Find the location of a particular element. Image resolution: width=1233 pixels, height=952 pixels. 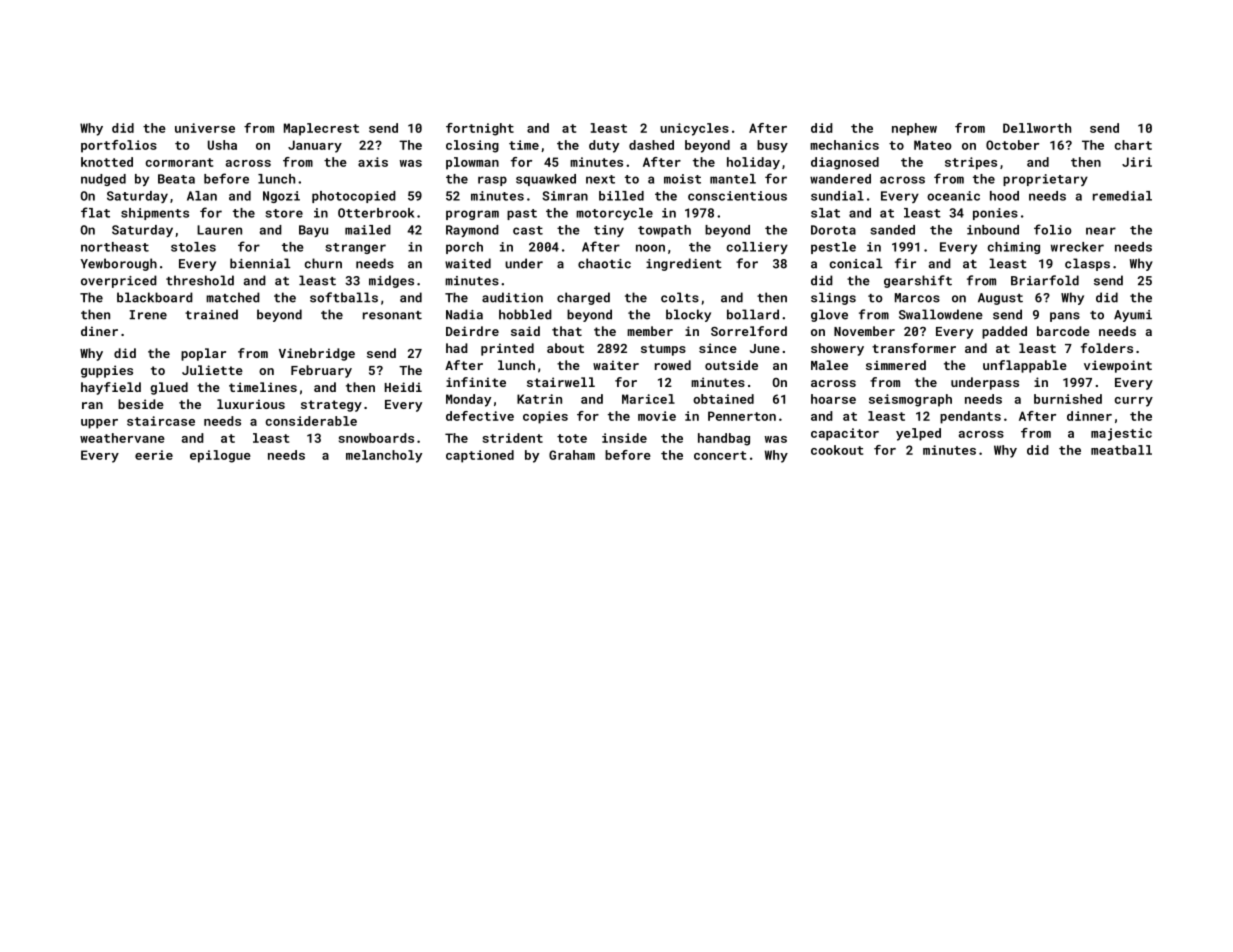

viewpoint is located at coordinates (1118, 366).
